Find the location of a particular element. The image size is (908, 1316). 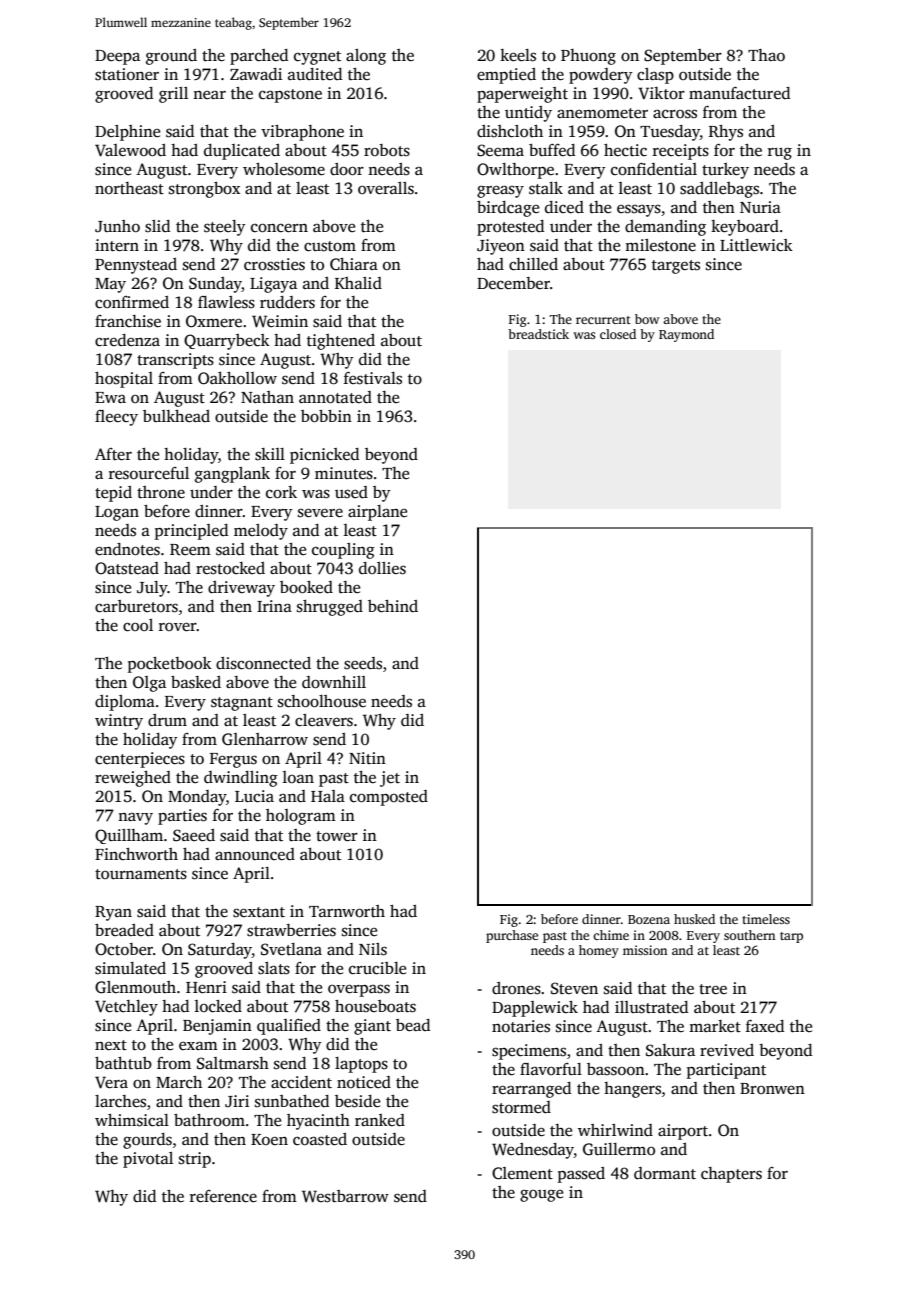

Jiyeon is located at coordinates (501, 247).
